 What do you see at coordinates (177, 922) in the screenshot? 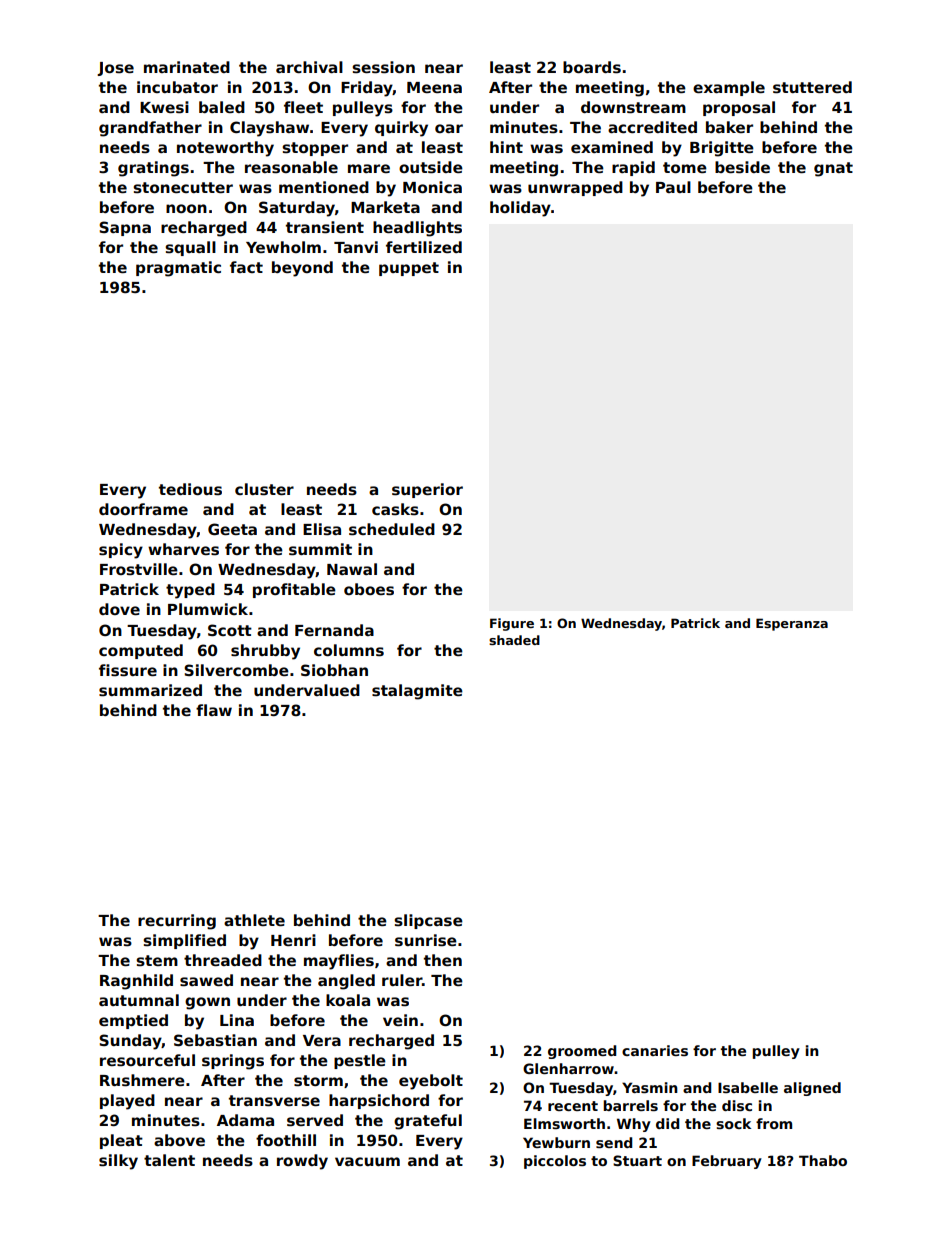
I see `recurring` at bounding box center [177, 922].
